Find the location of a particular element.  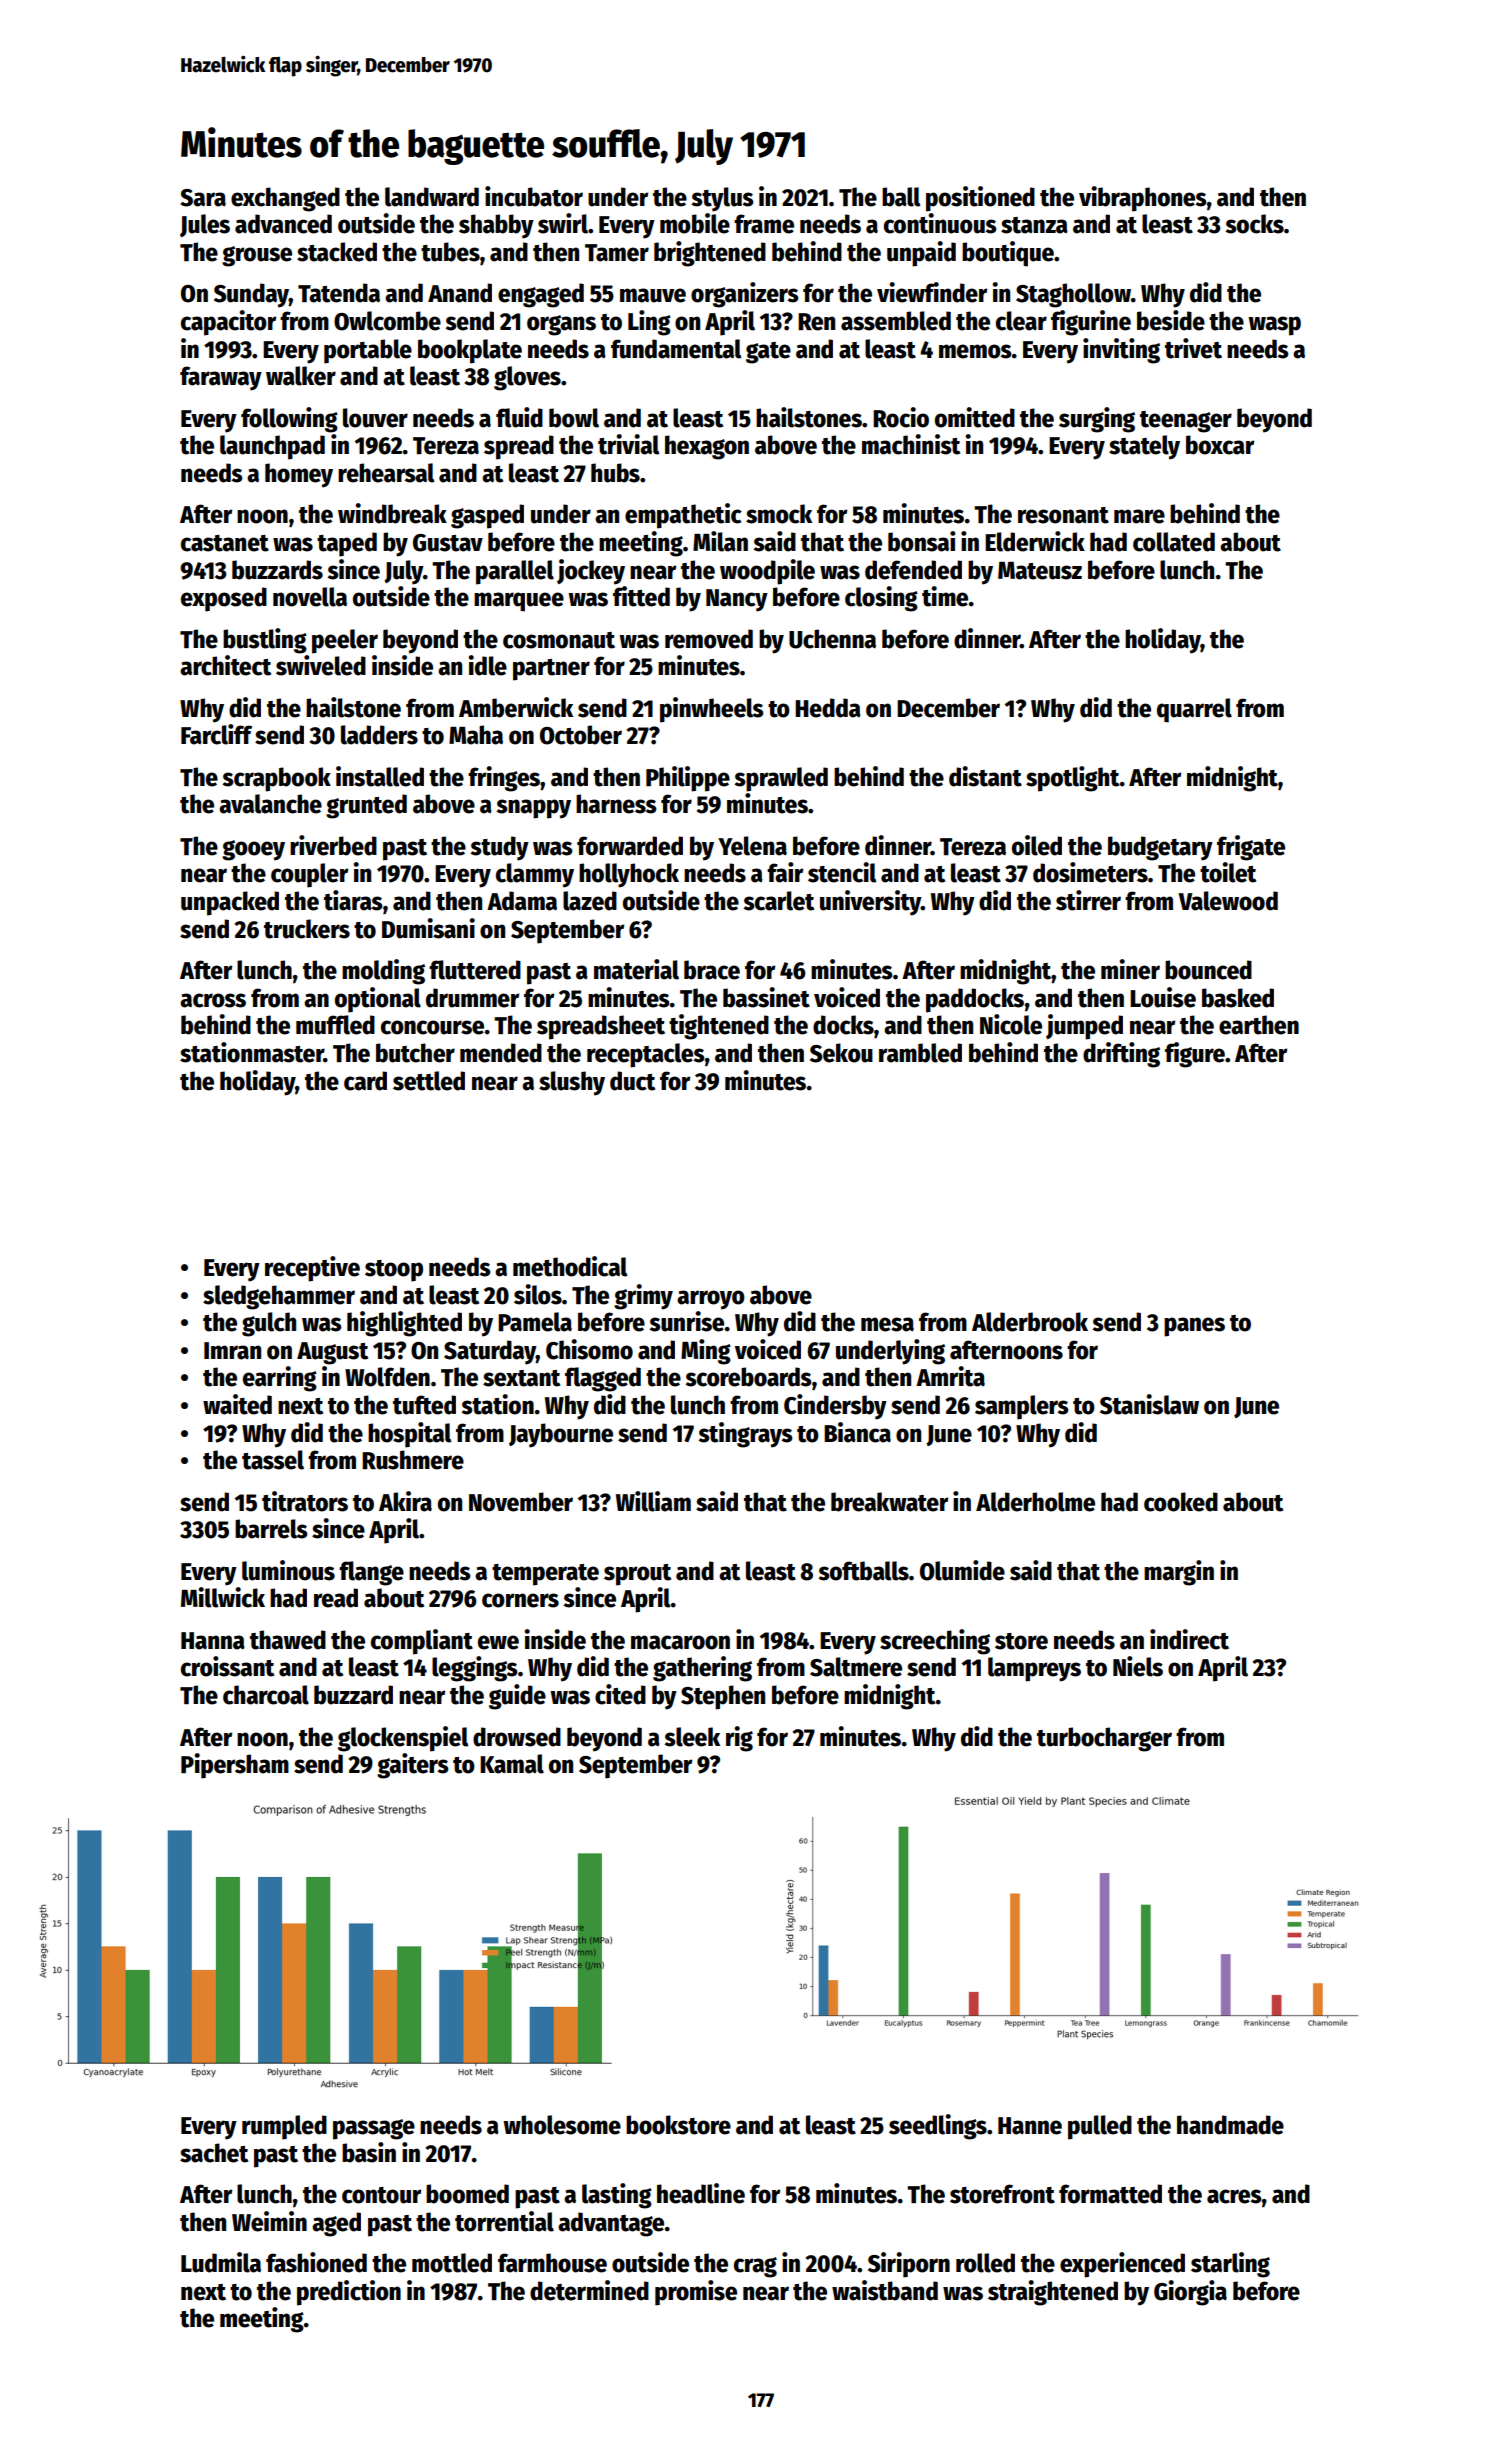

prediction is located at coordinates (349, 2293).
